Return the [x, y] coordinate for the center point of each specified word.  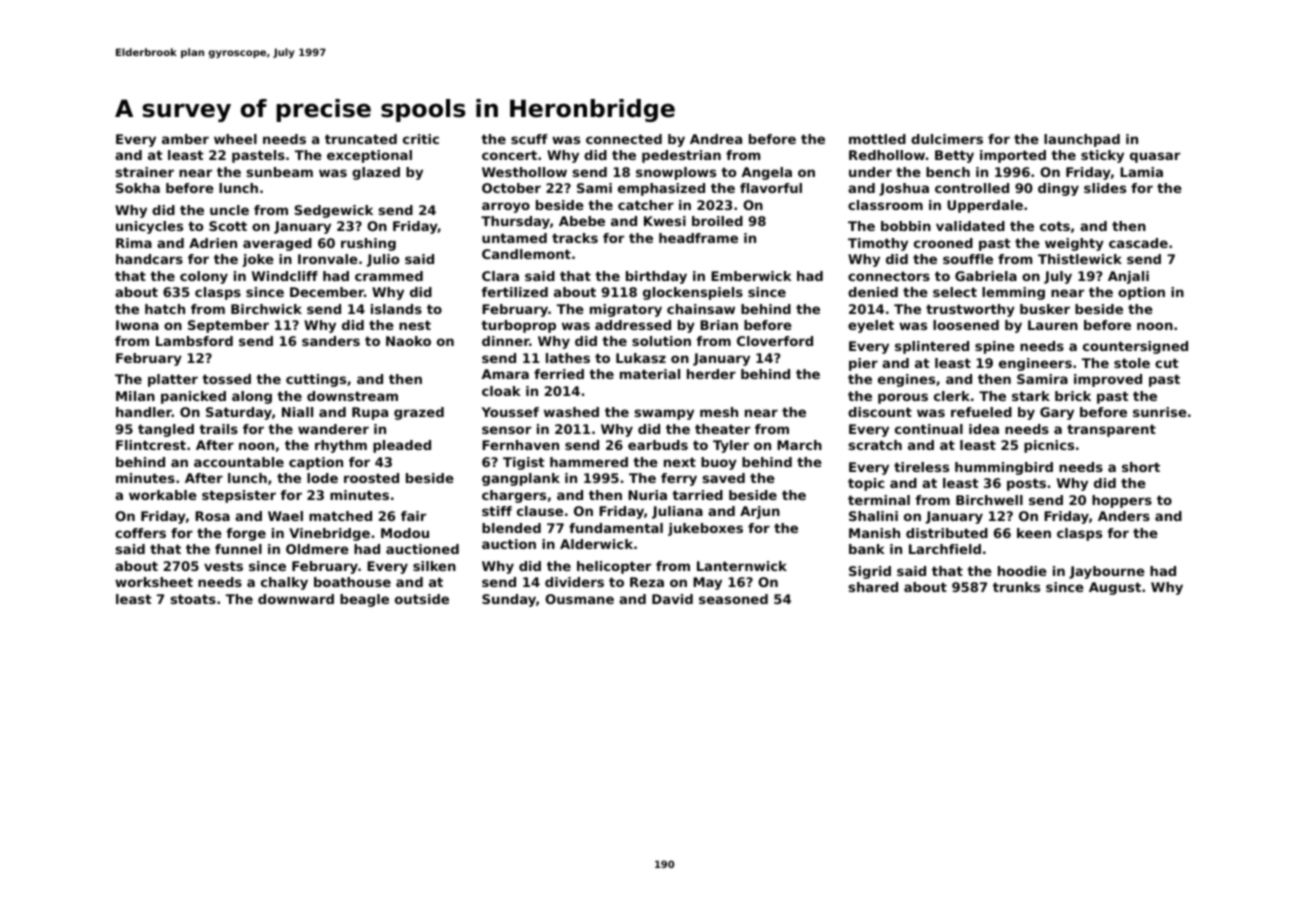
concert [509, 155]
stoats [193, 599]
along [252, 397]
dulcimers [947, 139]
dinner [506, 341]
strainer [145, 172]
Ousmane [579, 599]
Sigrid [870, 572]
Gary [1057, 413]
